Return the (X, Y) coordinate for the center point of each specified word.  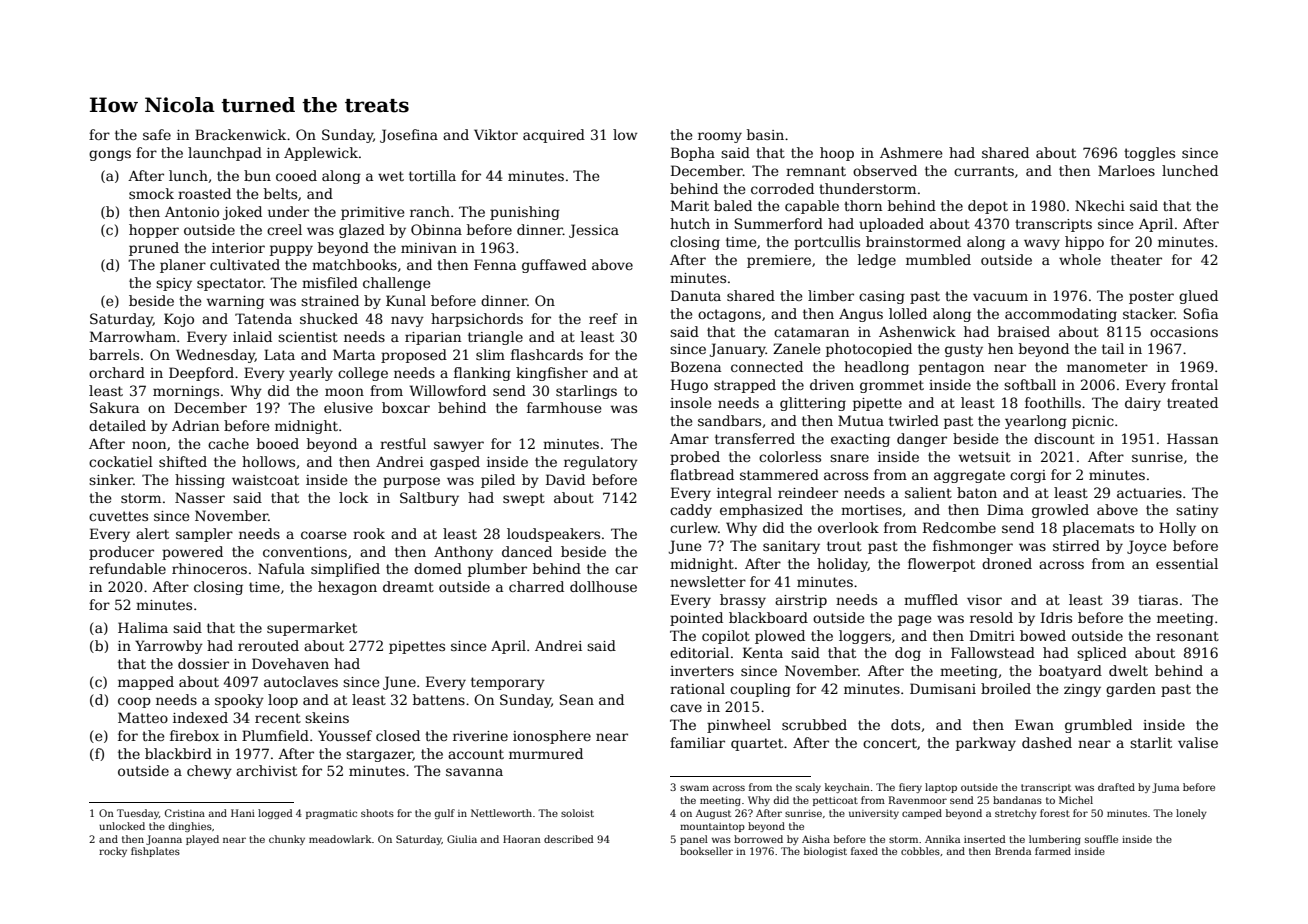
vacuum (1000, 297)
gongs (110, 155)
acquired (554, 136)
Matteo (143, 717)
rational (697, 688)
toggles (1149, 154)
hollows (268, 461)
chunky (287, 840)
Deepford (201, 374)
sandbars (729, 420)
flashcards (547, 354)
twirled (914, 420)
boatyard (1070, 672)
